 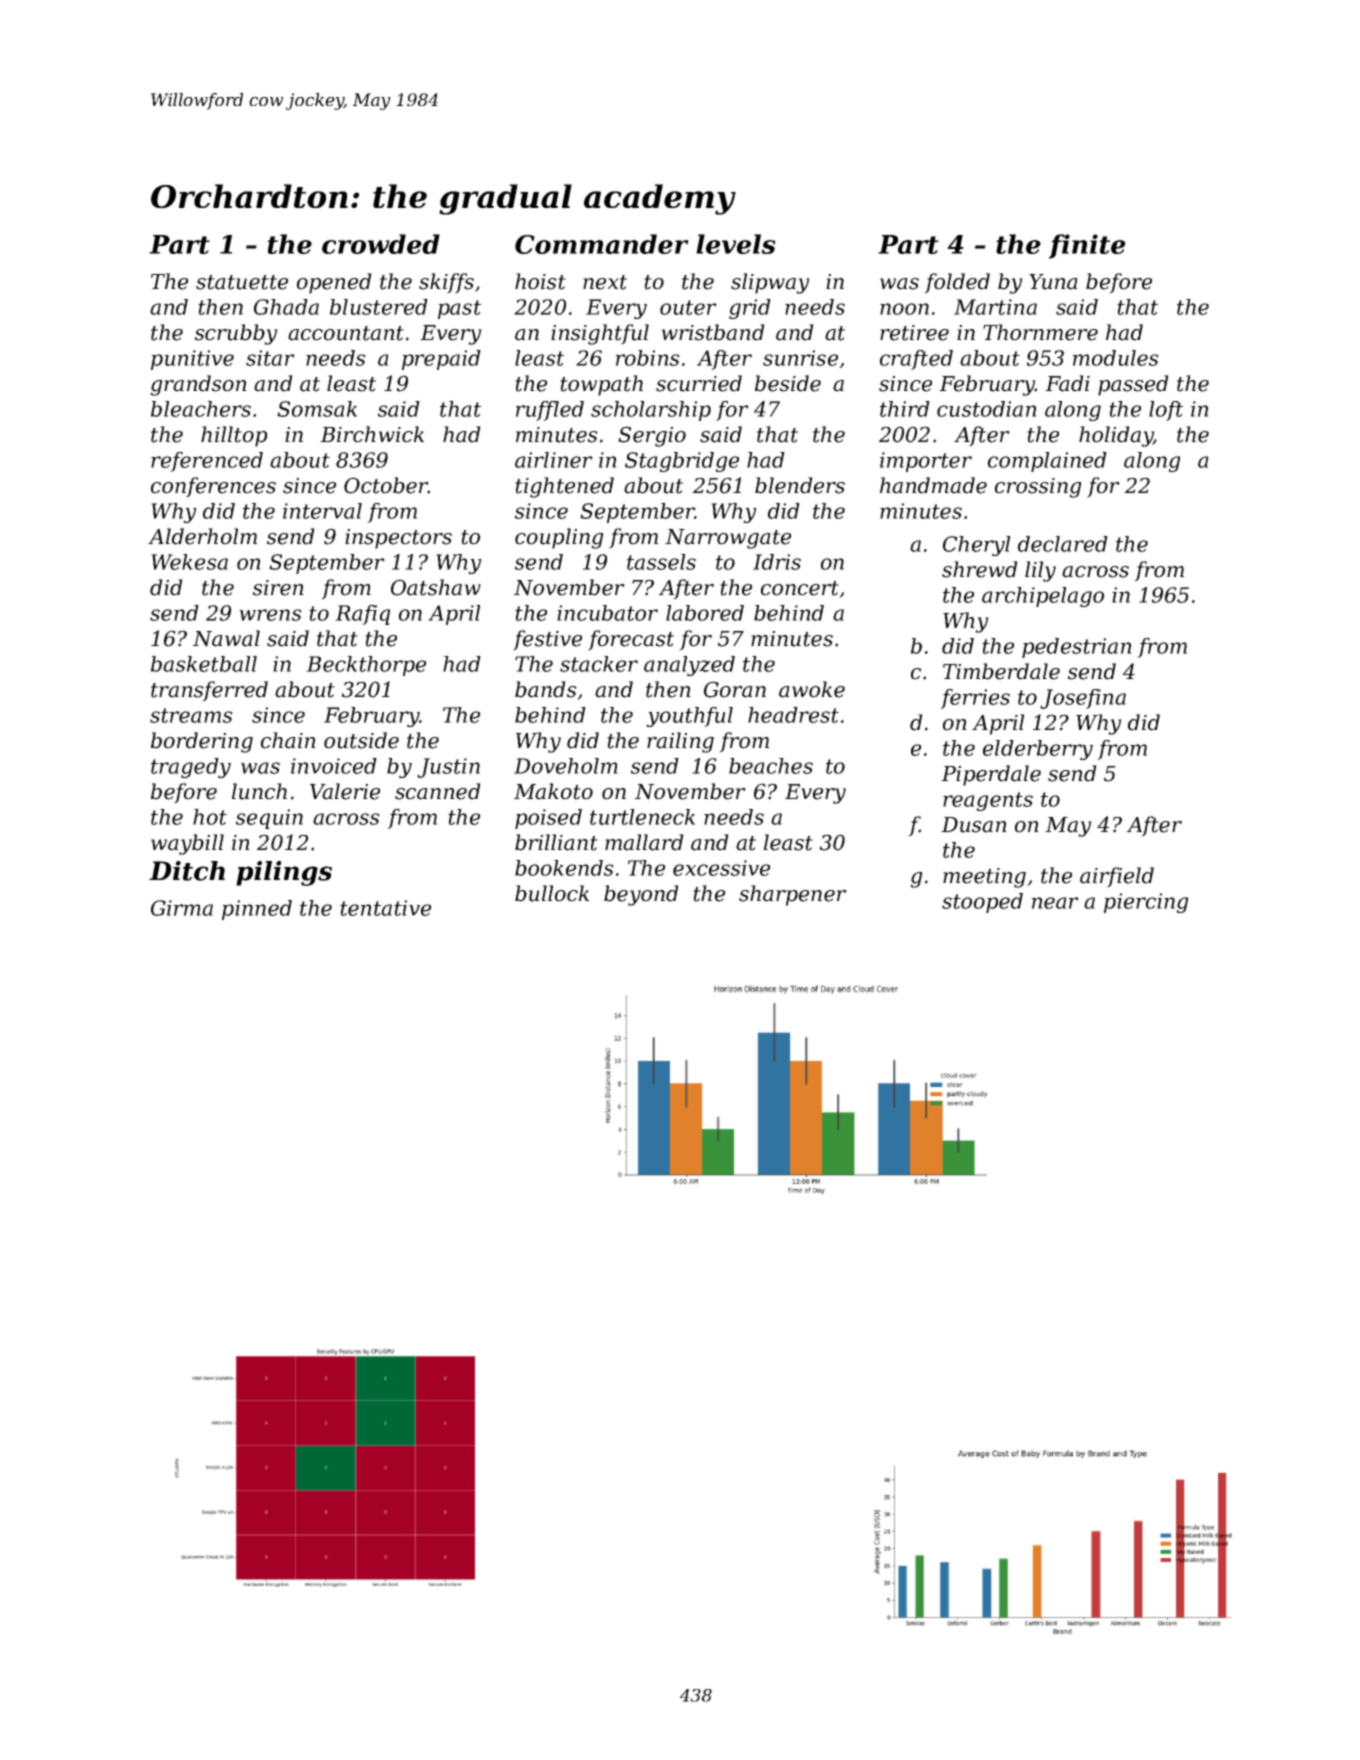 I want to click on levels, so click(x=736, y=244).
